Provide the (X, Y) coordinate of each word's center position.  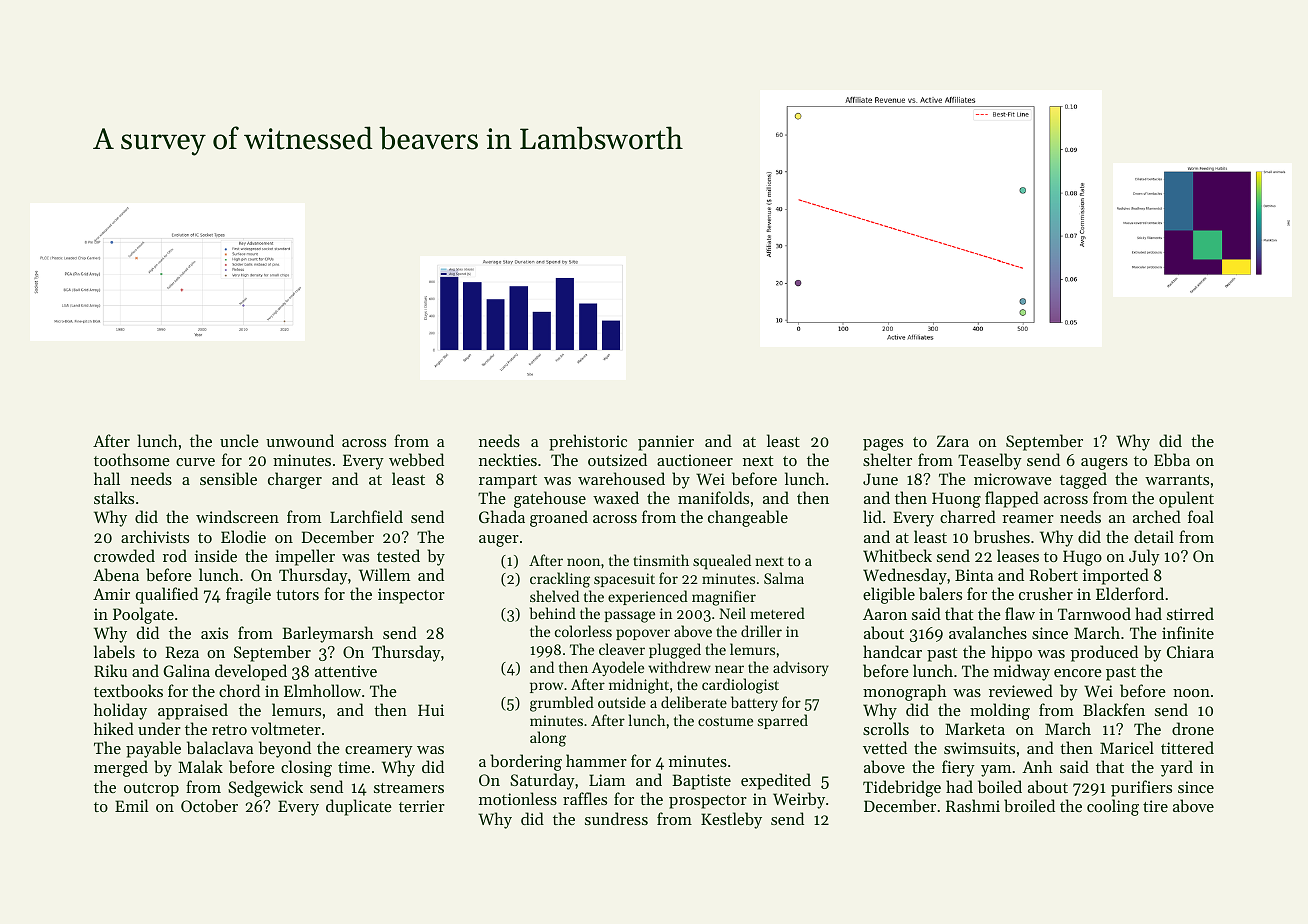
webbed (416, 459)
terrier (422, 806)
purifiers (1141, 788)
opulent (1186, 499)
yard (1177, 768)
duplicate (359, 807)
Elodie (243, 536)
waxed (616, 497)
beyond (285, 749)
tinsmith (661, 560)
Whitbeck (897, 555)
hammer (596, 760)
